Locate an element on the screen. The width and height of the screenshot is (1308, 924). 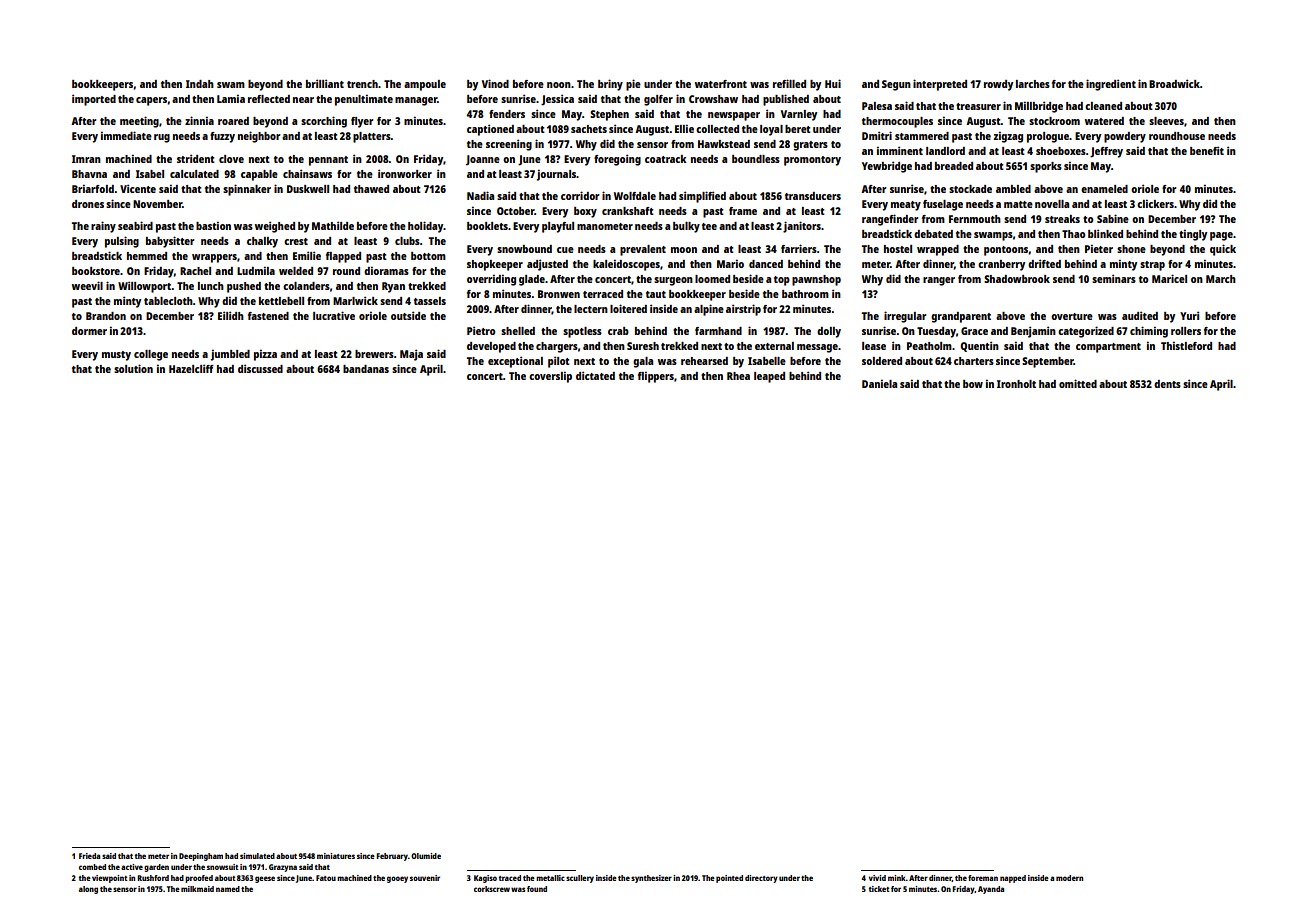
Brandon is located at coordinates (106, 316).
